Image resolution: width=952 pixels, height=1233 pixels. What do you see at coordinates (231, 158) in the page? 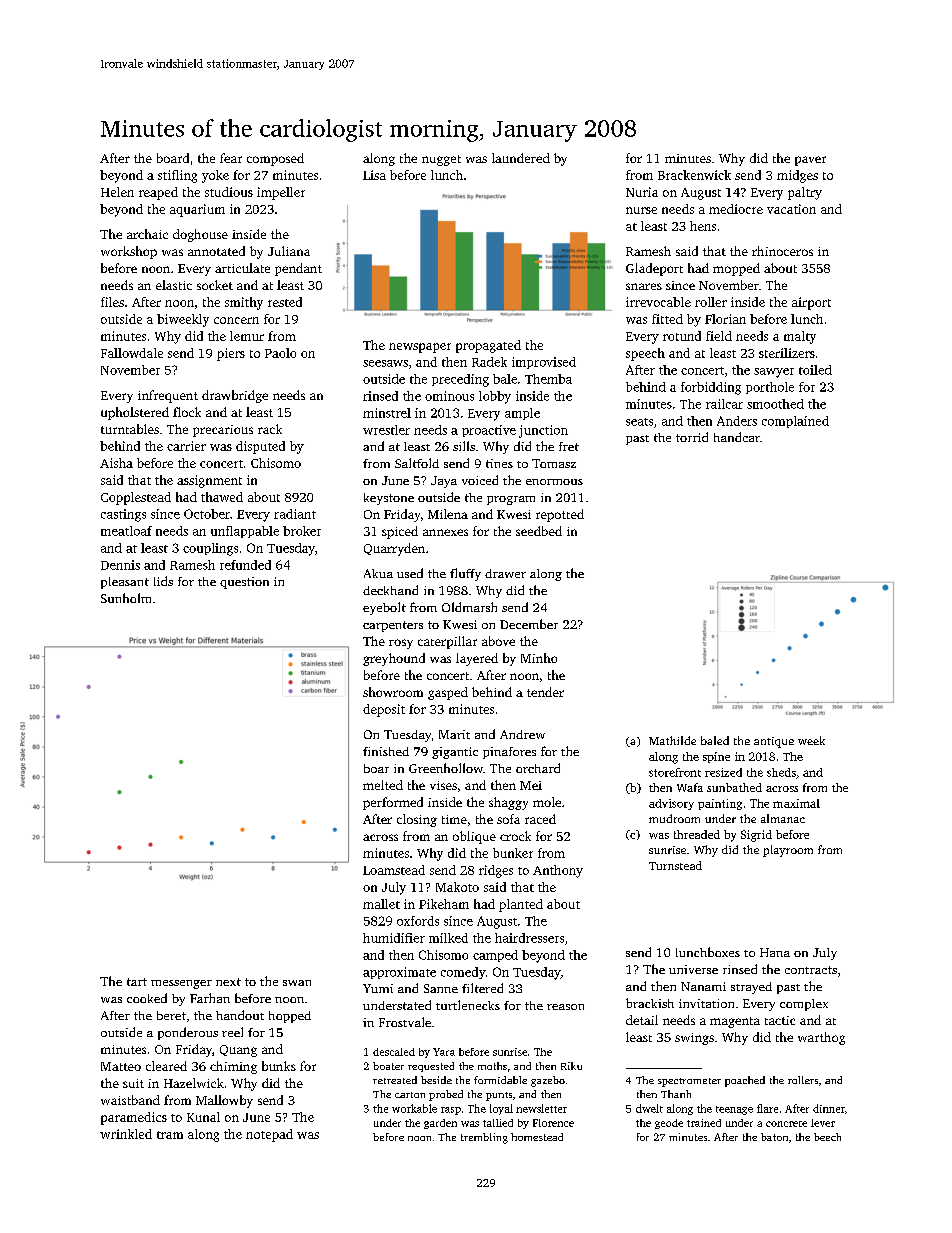
I see `fear` at bounding box center [231, 158].
